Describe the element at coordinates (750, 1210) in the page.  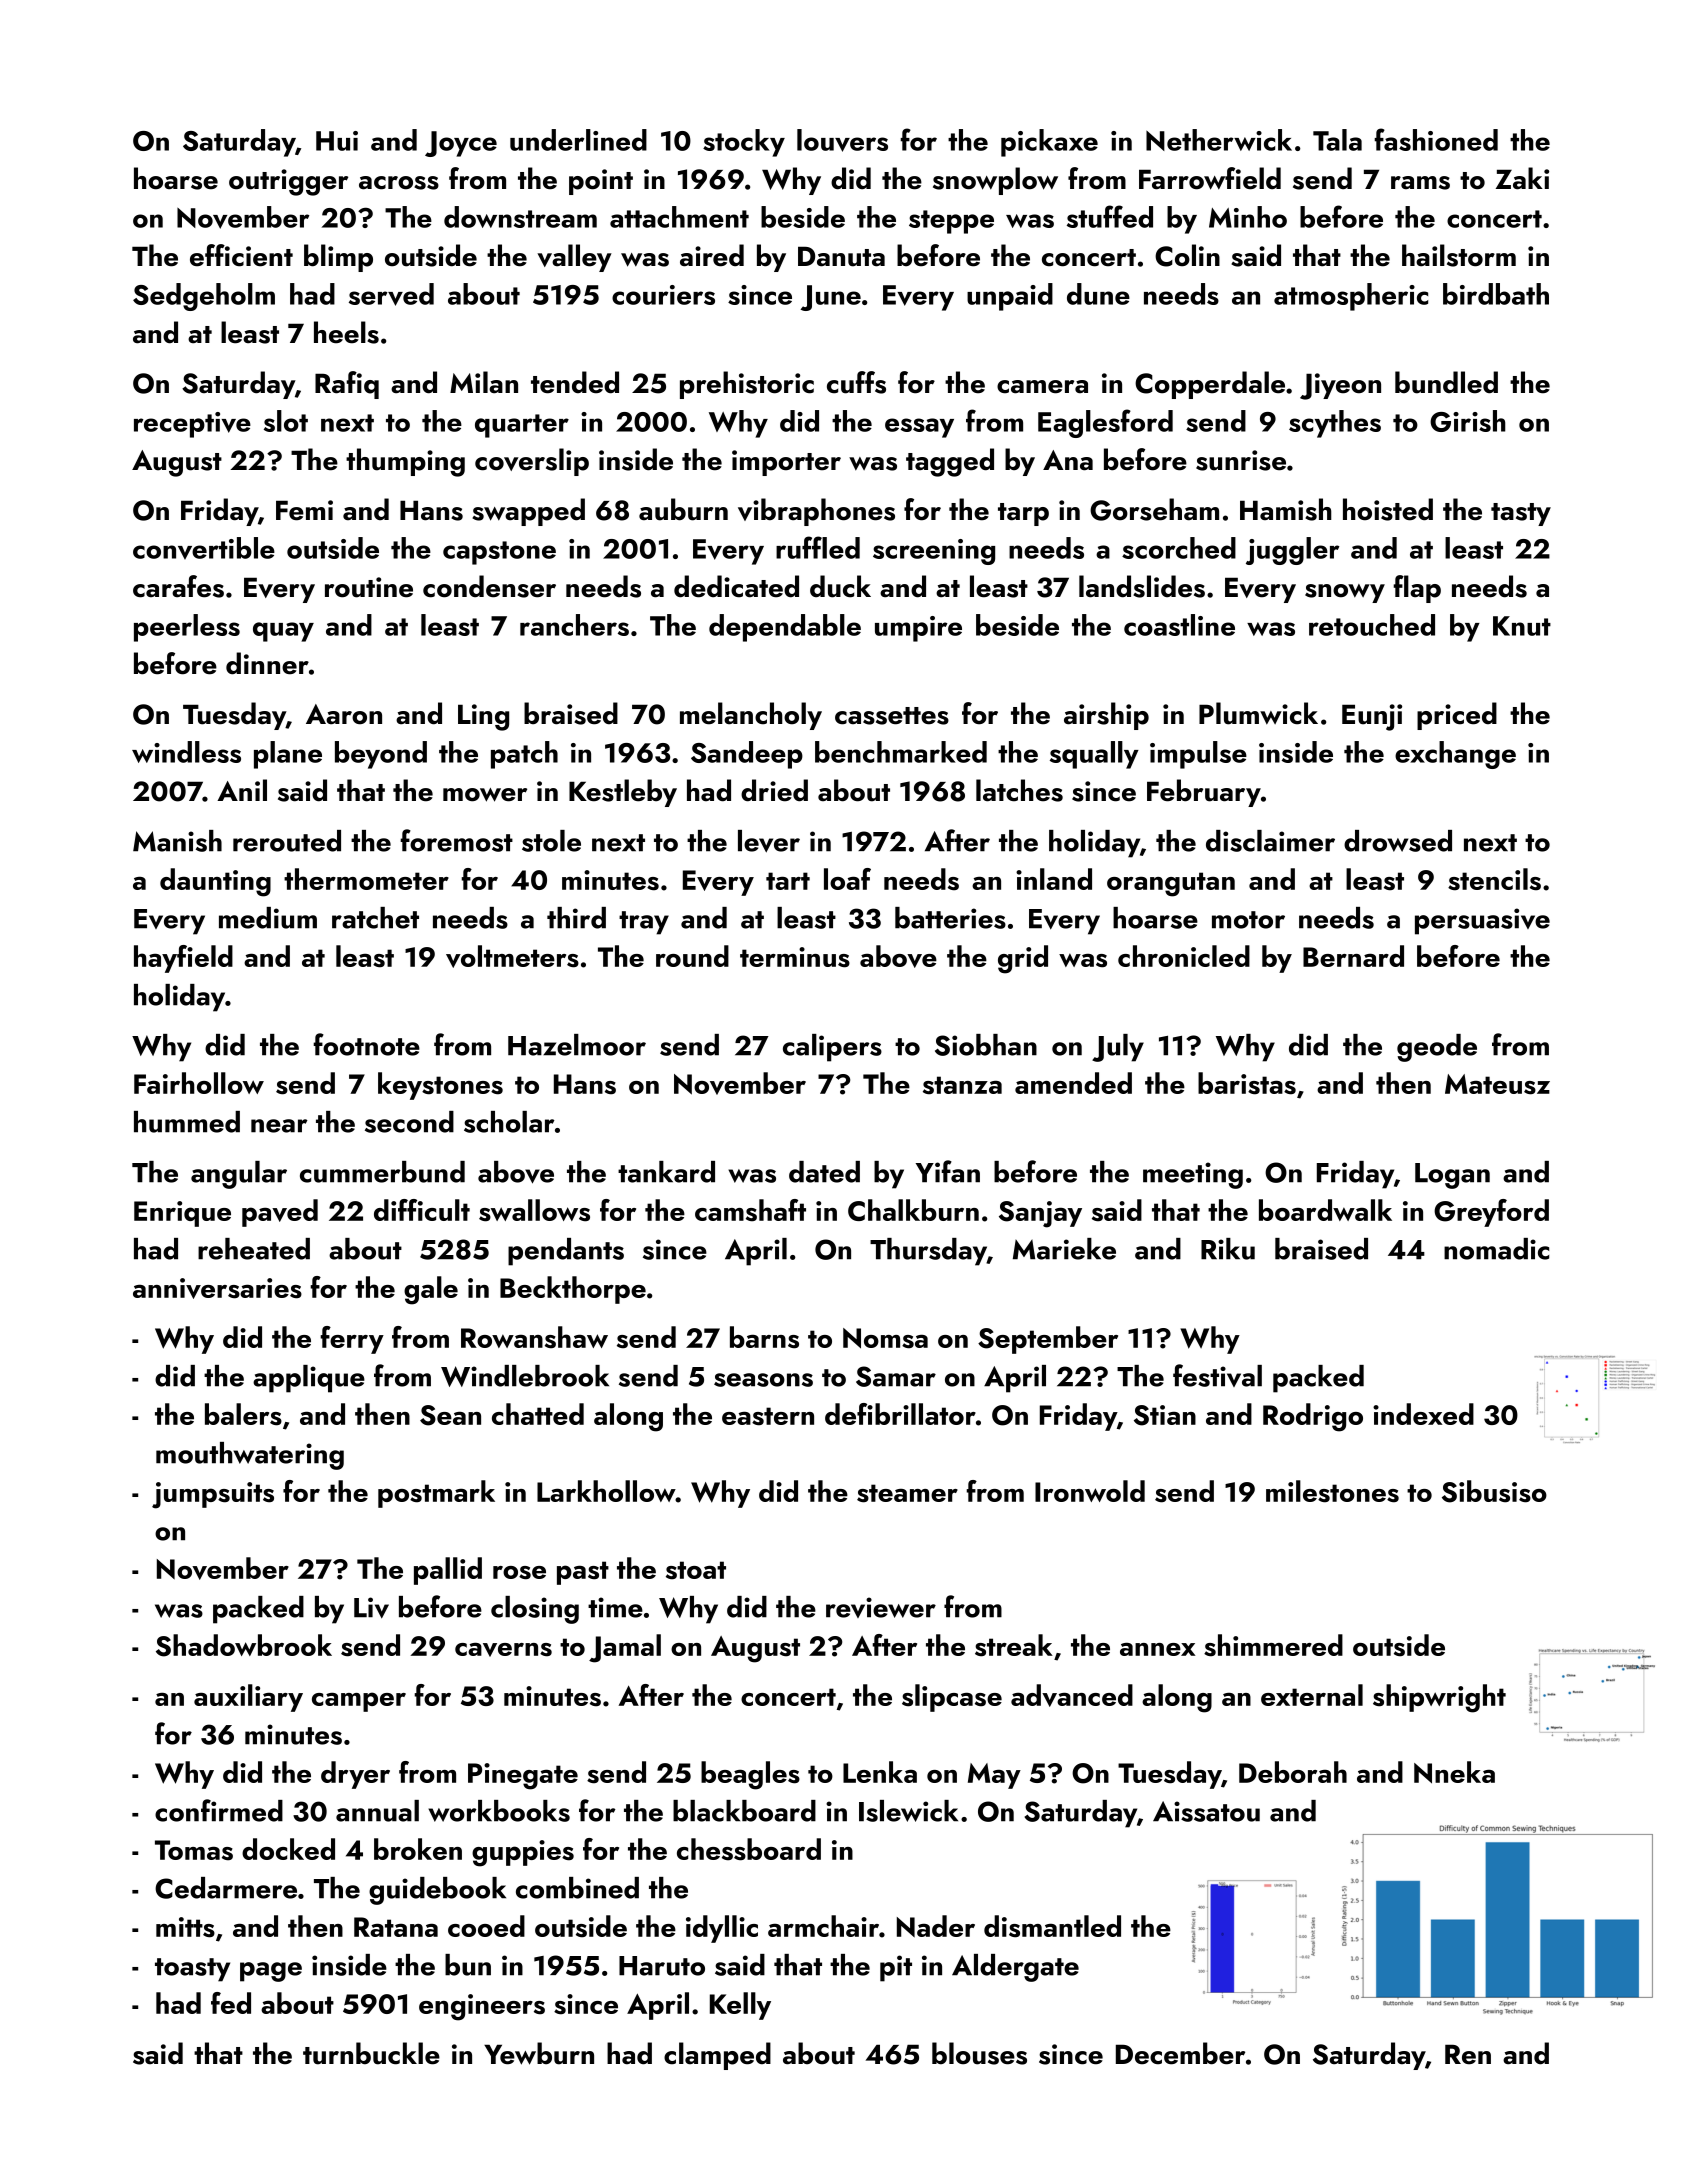
I see `camshaft` at that location.
